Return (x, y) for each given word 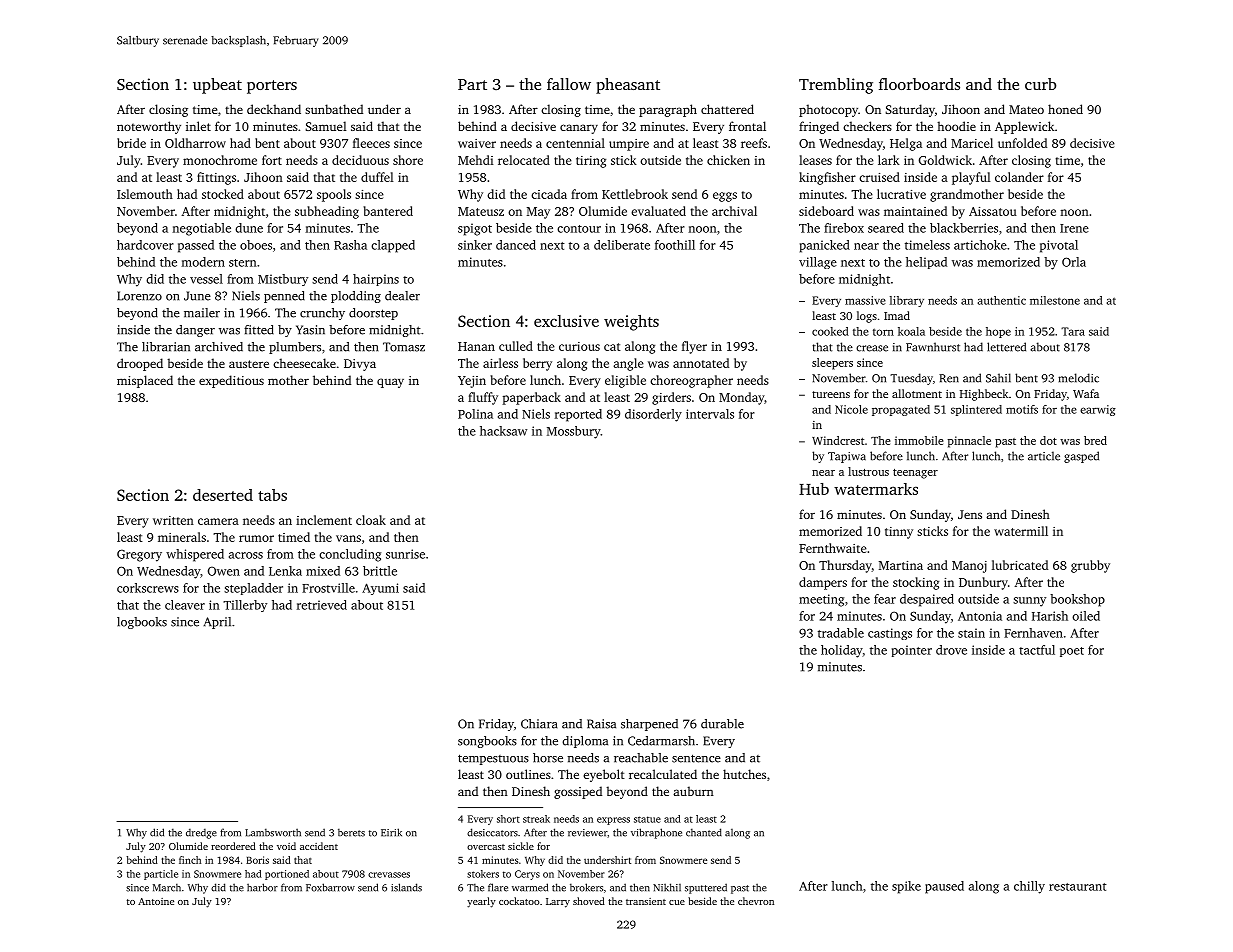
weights (631, 323)
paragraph (668, 110)
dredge (201, 834)
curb (1040, 84)
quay (390, 383)
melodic (1078, 378)
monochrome (220, 160)
